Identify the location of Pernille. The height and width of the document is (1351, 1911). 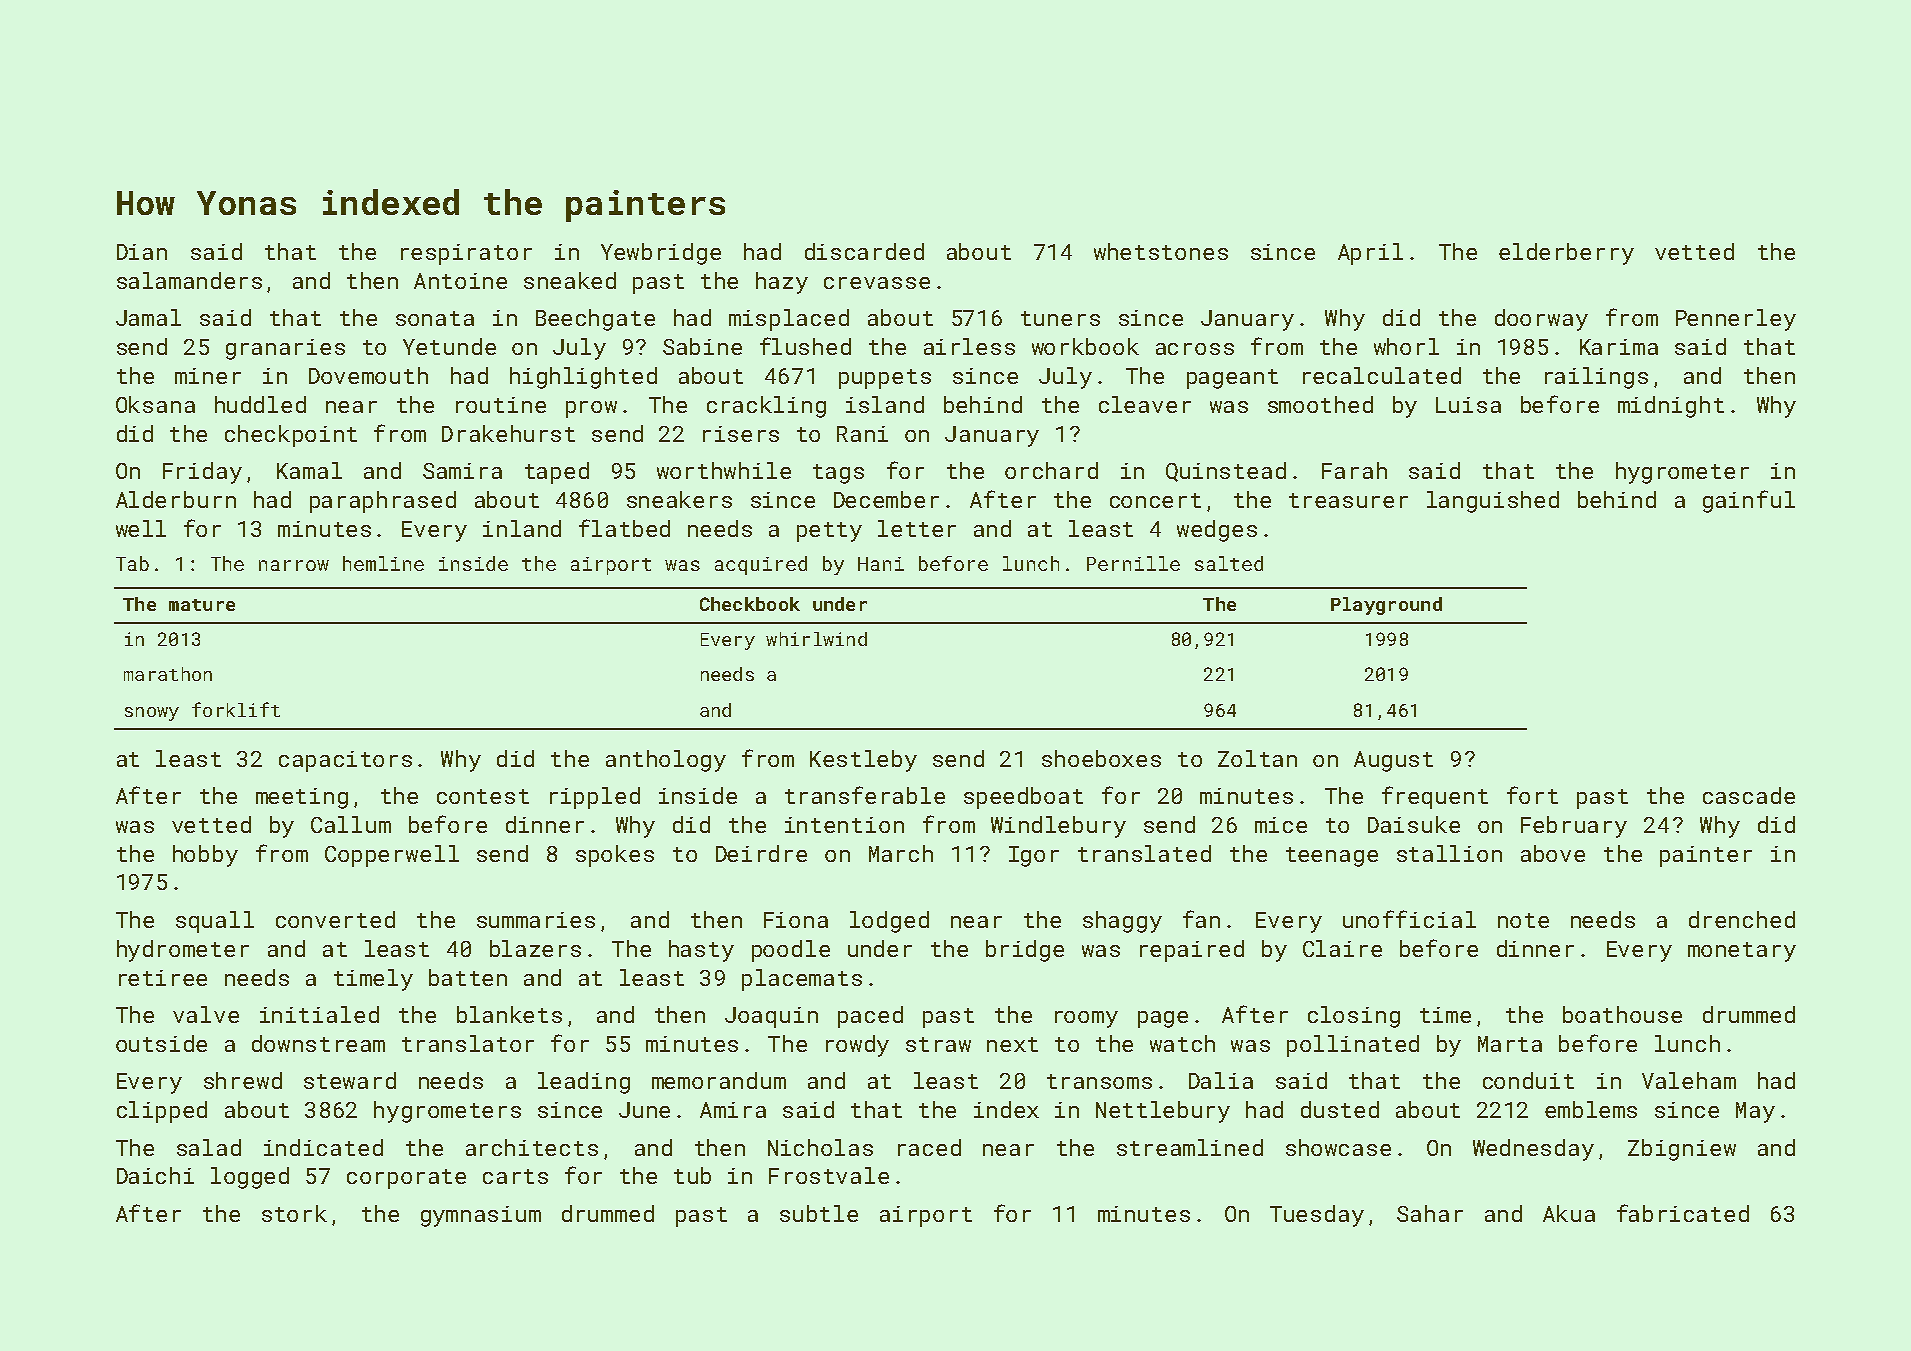
(1133, 563).
